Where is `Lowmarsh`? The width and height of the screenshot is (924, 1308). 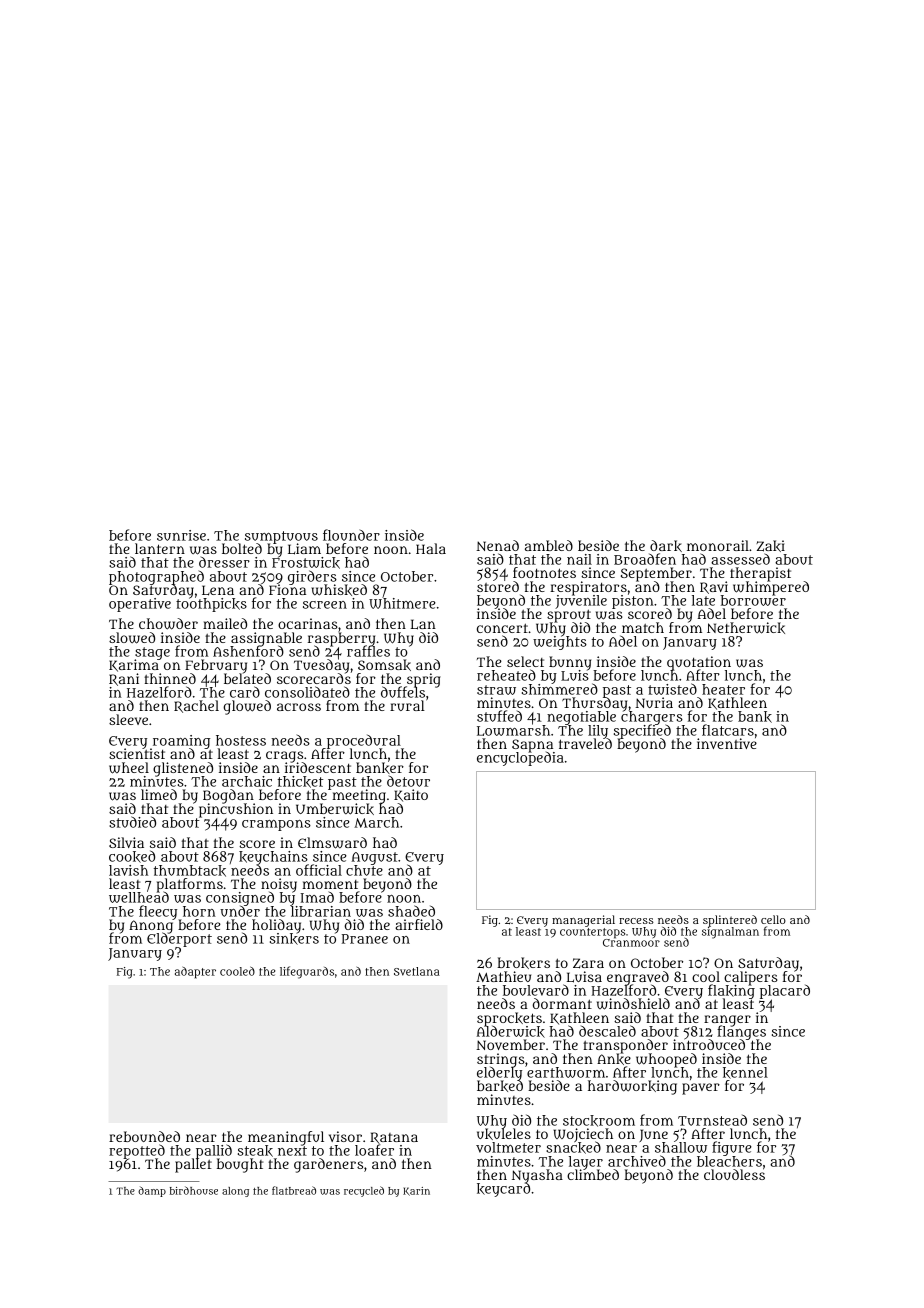 Lowmarsh is located at coordinates (513, 730).
